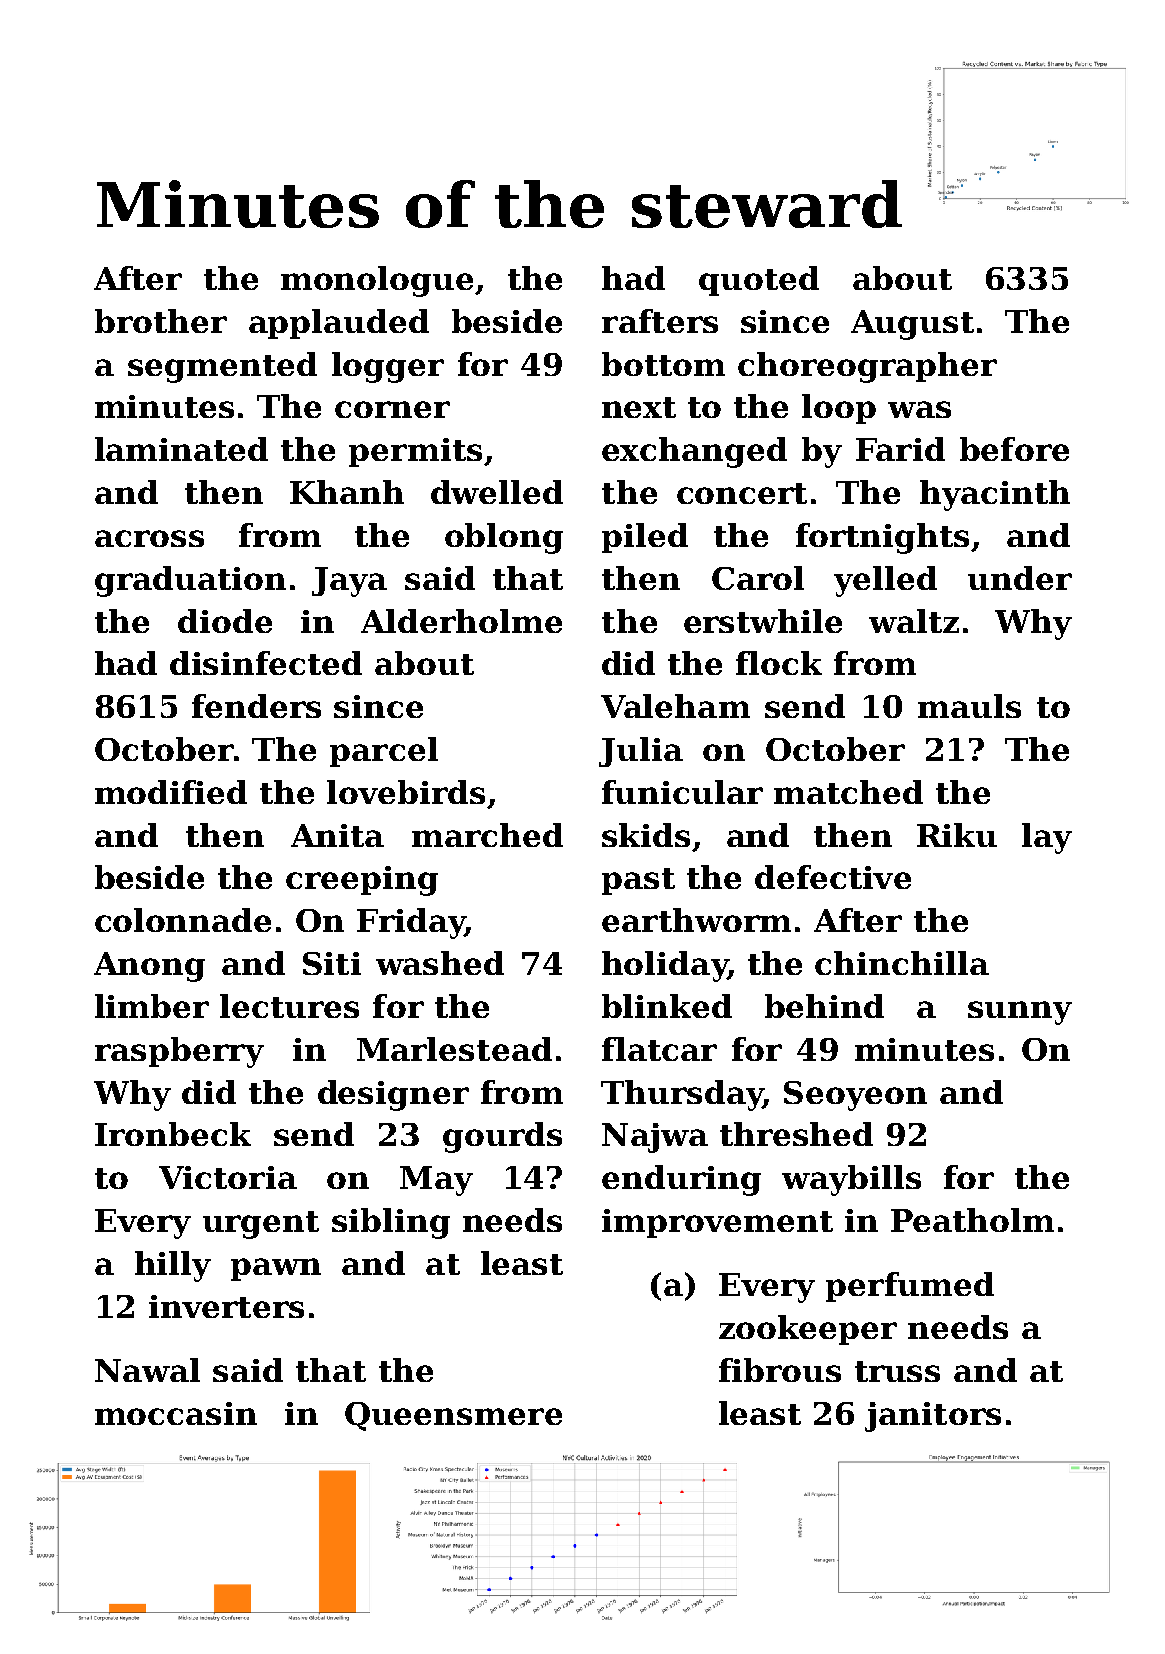 This screenshot has height=1654, width=1165. I want to click on modified, so click(171, 792).
